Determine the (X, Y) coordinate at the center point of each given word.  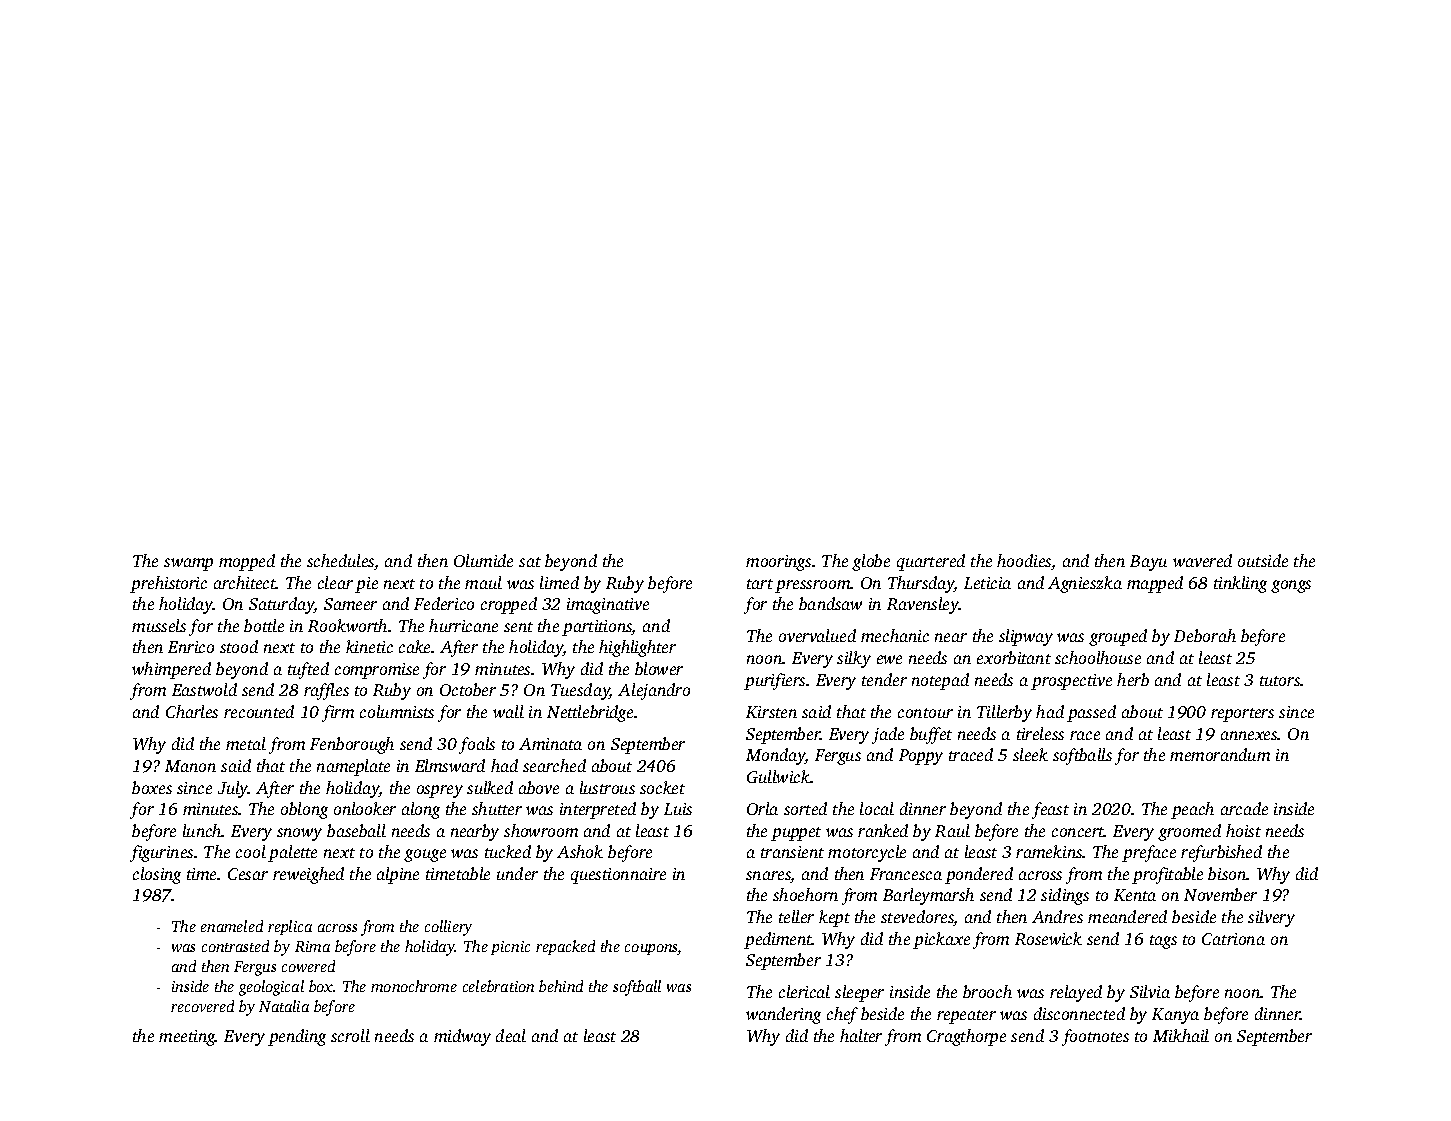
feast (1050, 810)
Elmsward (450, 765)
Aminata (550, 744)
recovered (202, 1006)
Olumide (483, 560)
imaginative (608, 606)
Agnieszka (1085, 584)
